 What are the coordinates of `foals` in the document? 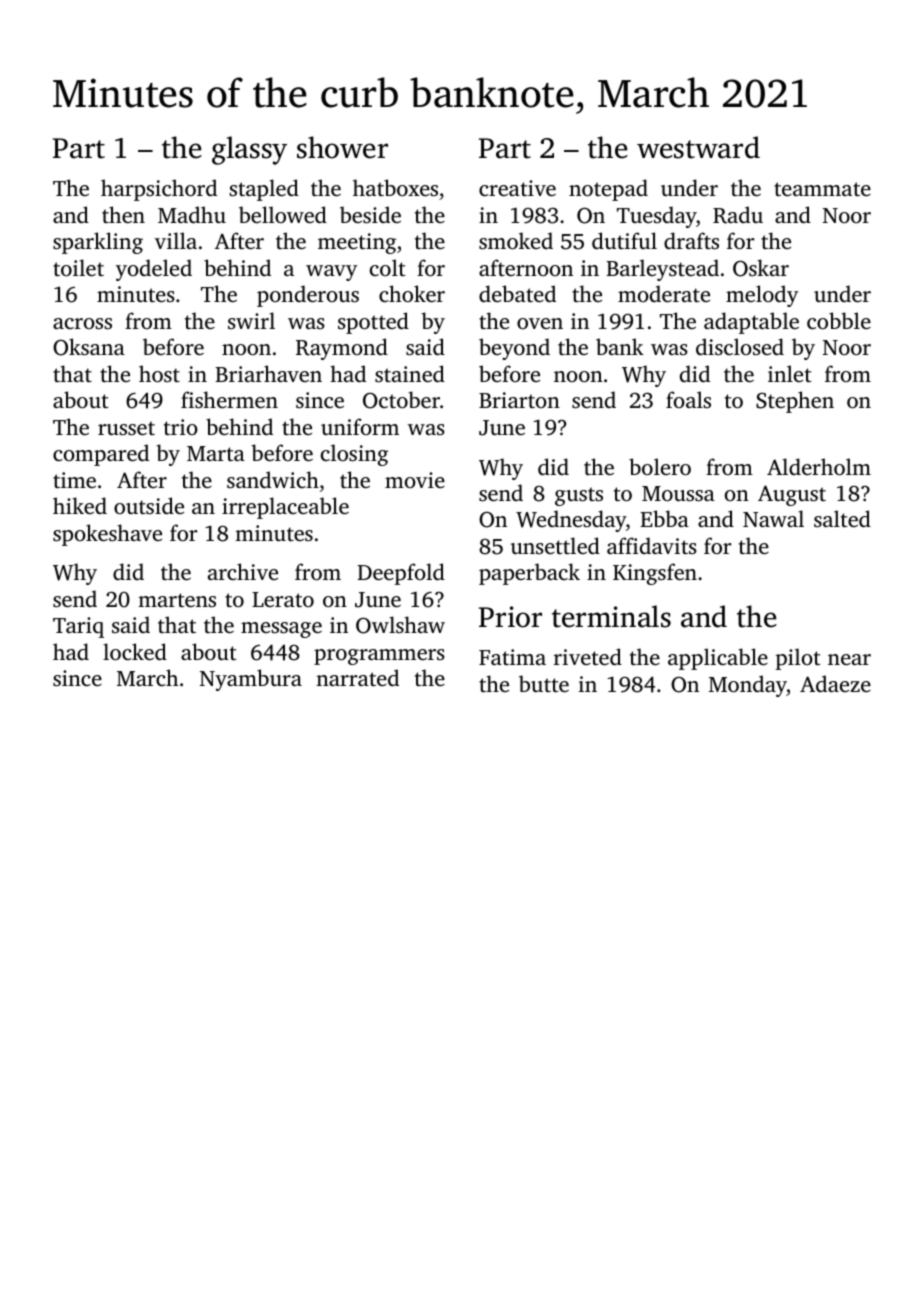 It's located at (688, 399).
